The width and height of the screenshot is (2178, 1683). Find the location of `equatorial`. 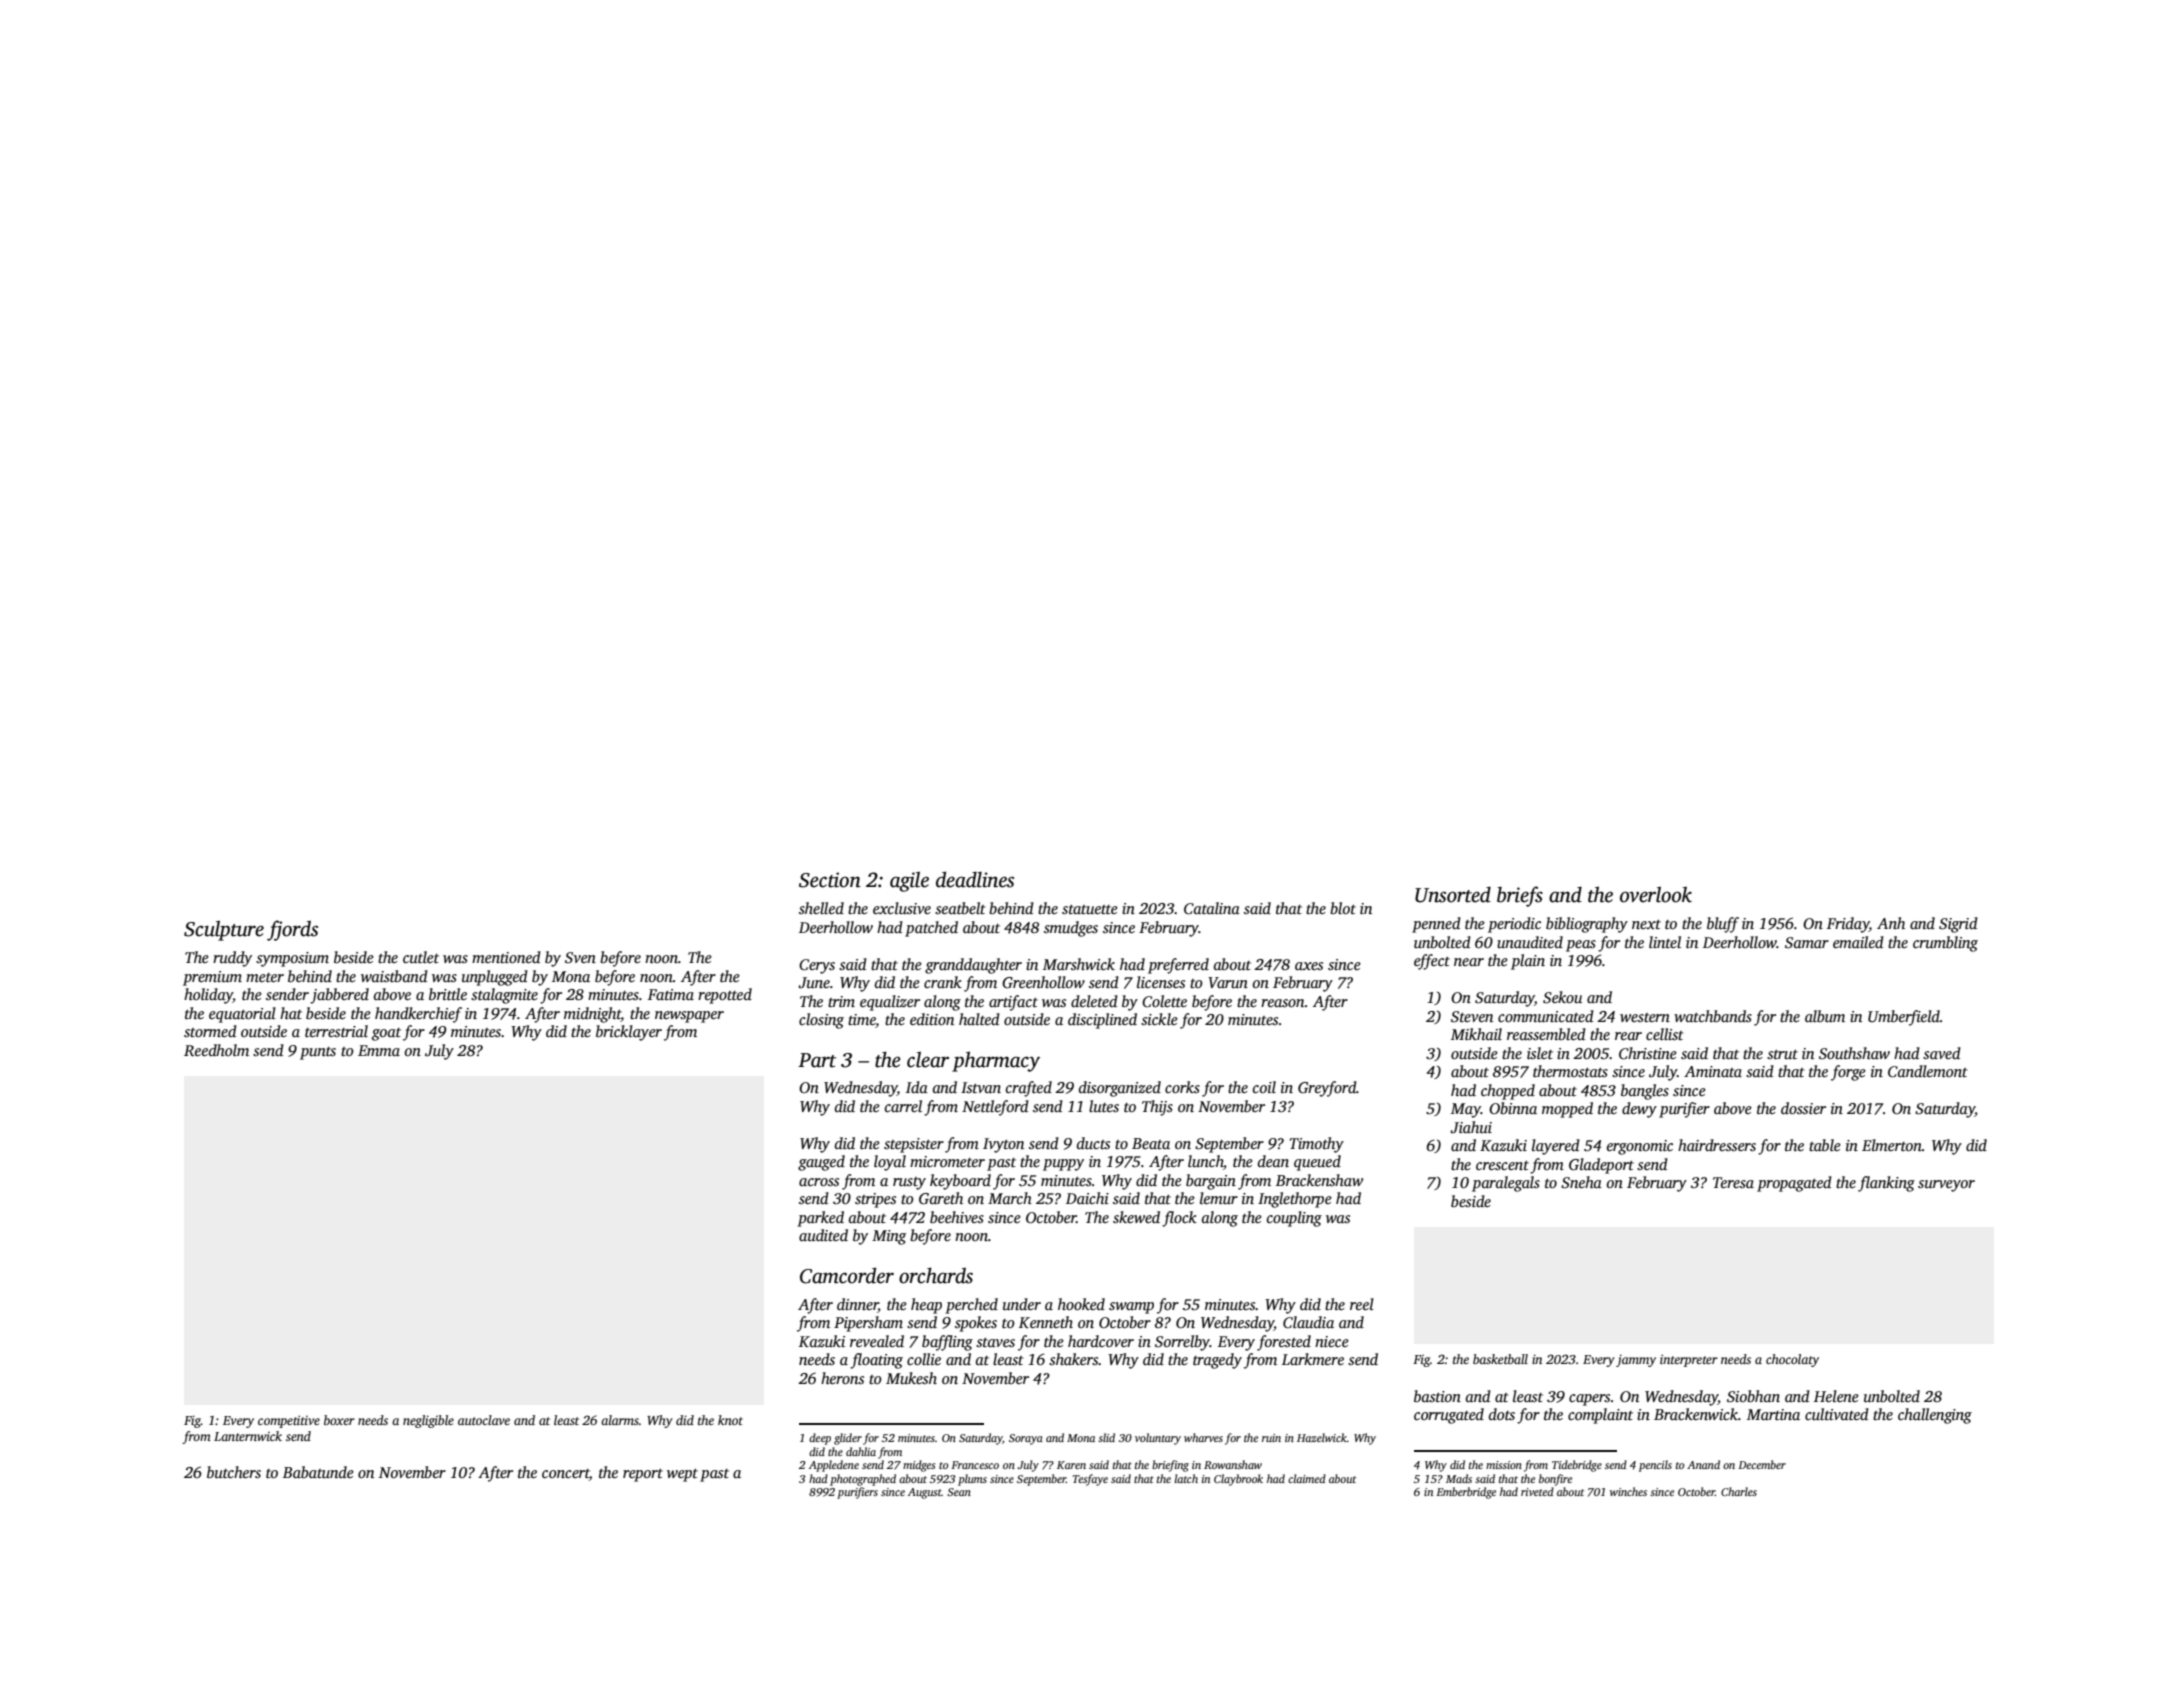

equatorial is located at coordinates (242, 1015).
